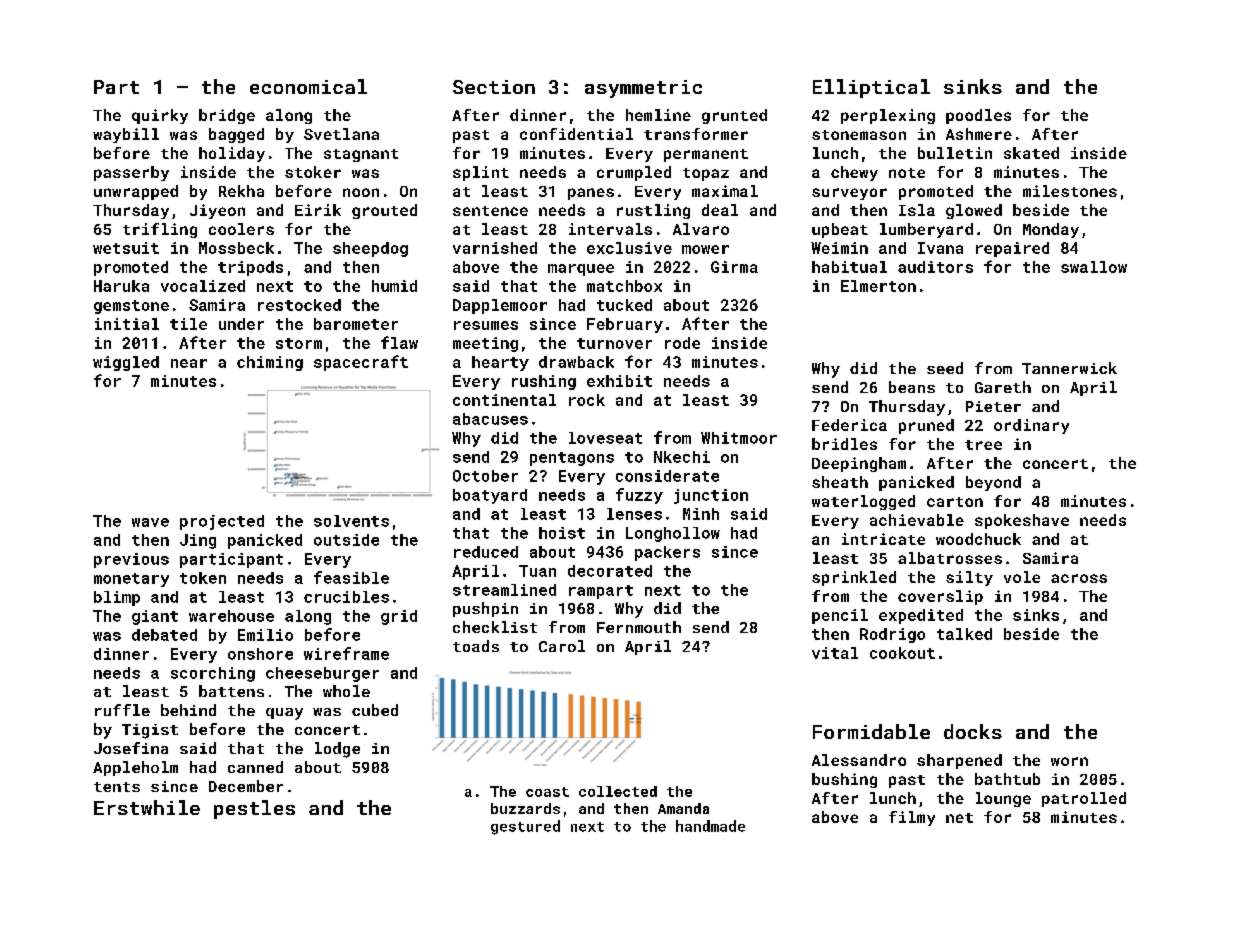 This image has height=952, width=1233. Describe the element at coordinates (260, 654) in the image. I see `onshore` at that location.
